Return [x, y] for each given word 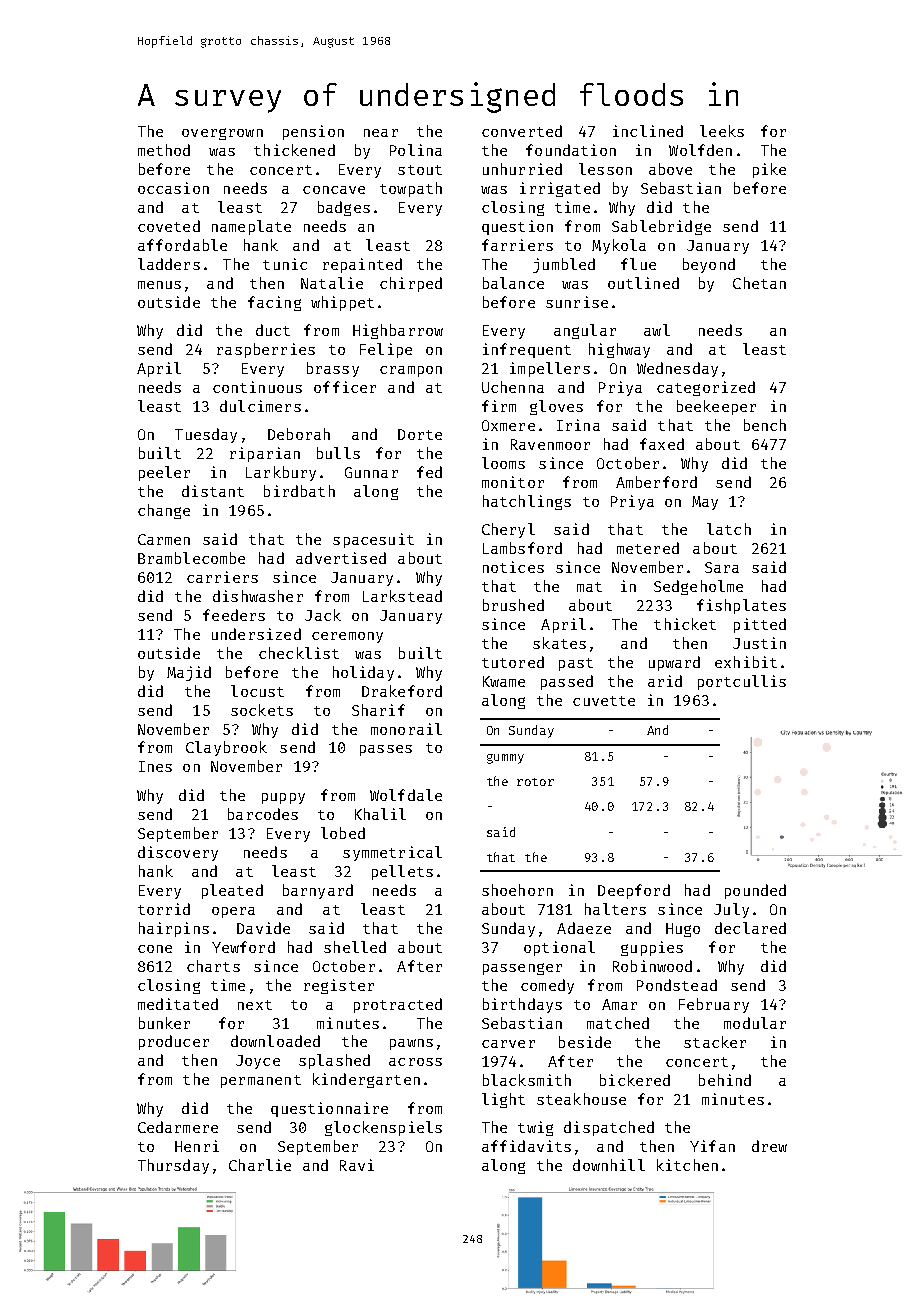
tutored [513, 662]
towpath [411, 189]
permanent [261, 1081]
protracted [398, 1005]
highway [619, 350]
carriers [222, 577]
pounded [755, 891]
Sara [722, 567]
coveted [169, 226]
